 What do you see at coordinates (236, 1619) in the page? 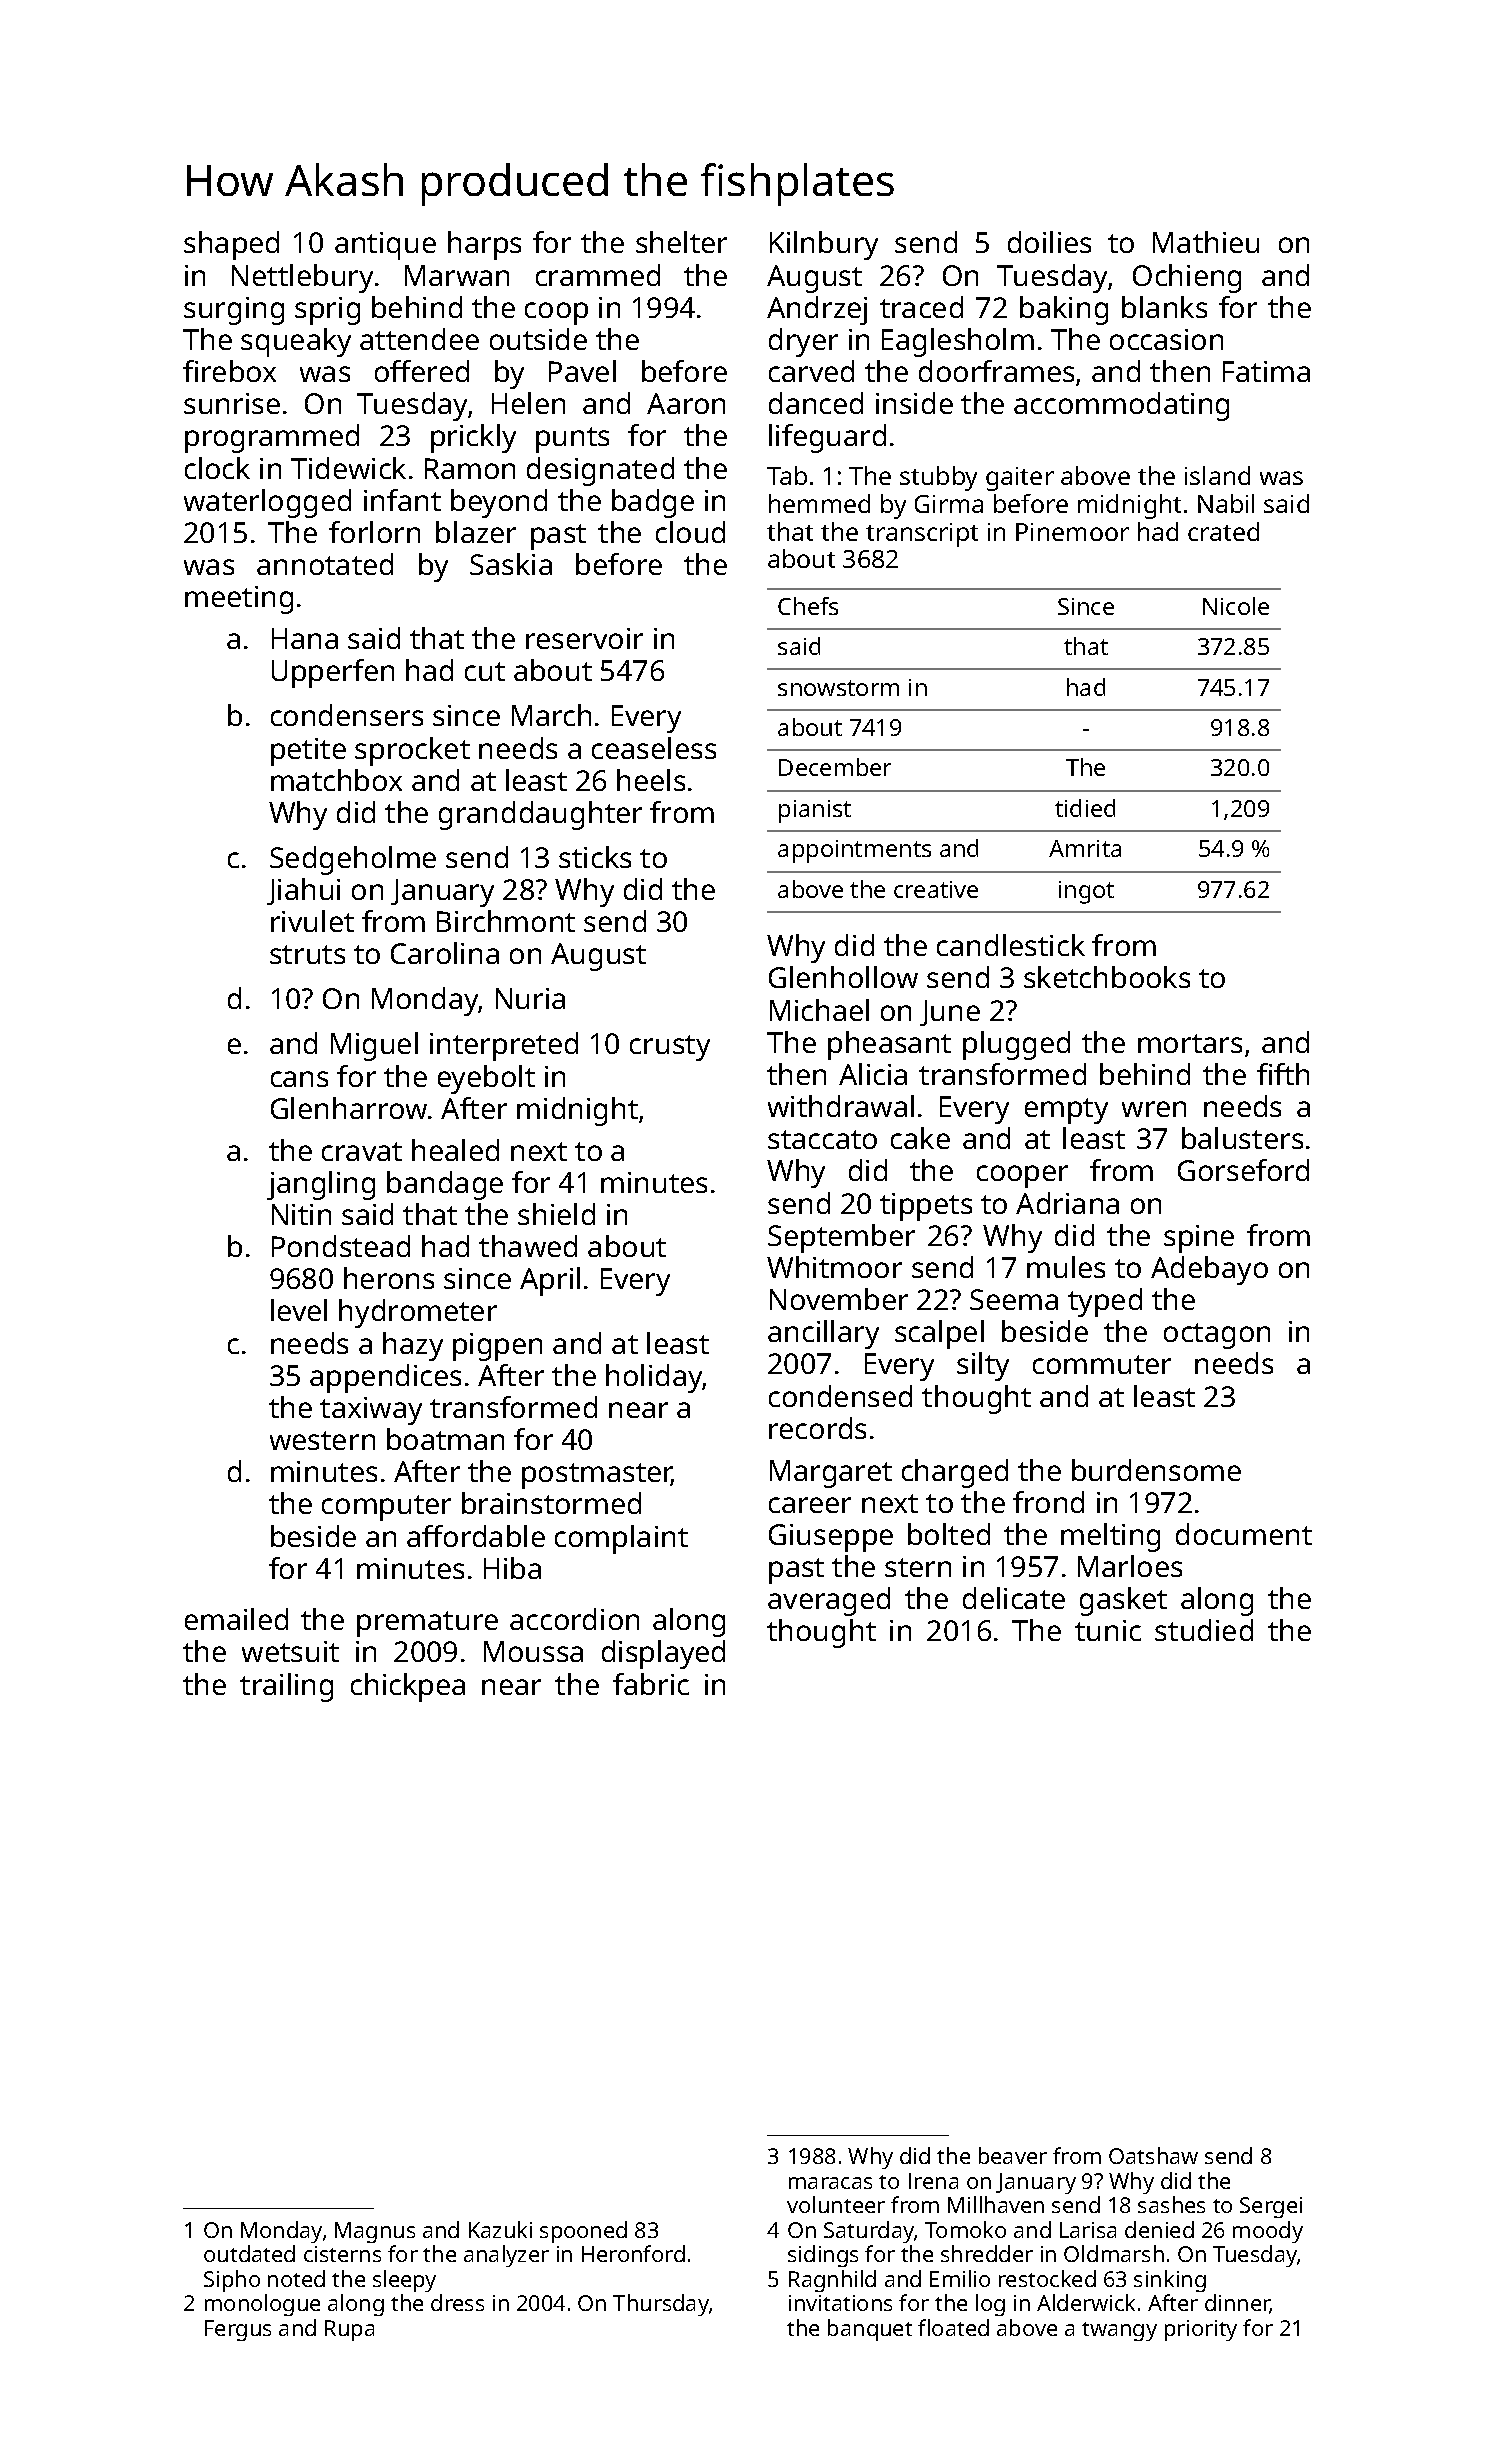
I see `emailed` at bounding box center [236, 1619].
